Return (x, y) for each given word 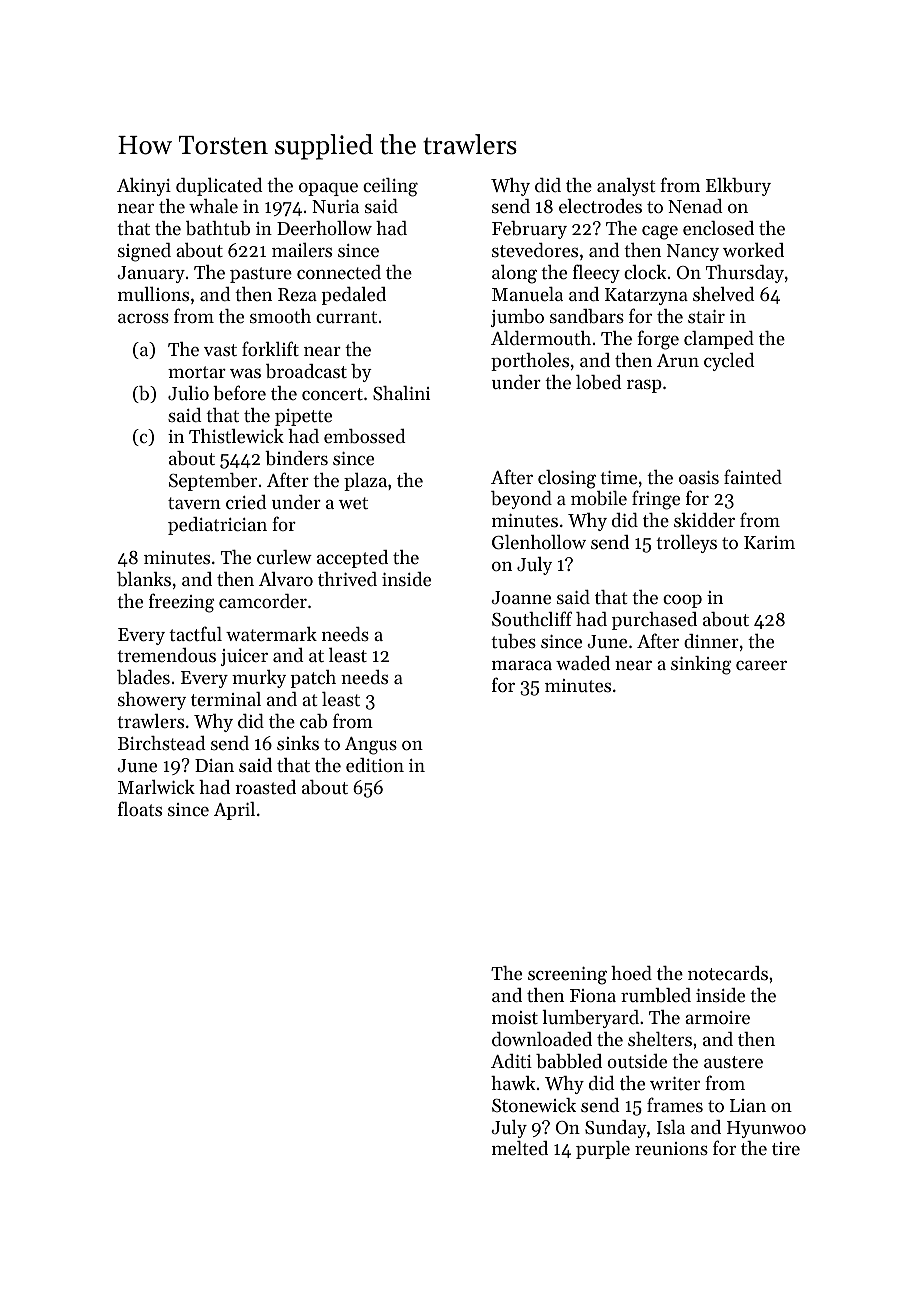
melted (520, 1148)
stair (706, 316)
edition (375, 765)
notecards (728, 973)
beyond (521, 500)
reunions (671, 1148)
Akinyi (144, 187)
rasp (644, 386)
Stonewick (534, 1105)
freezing (181, 603)
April (234, 811)
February (529, 230)
